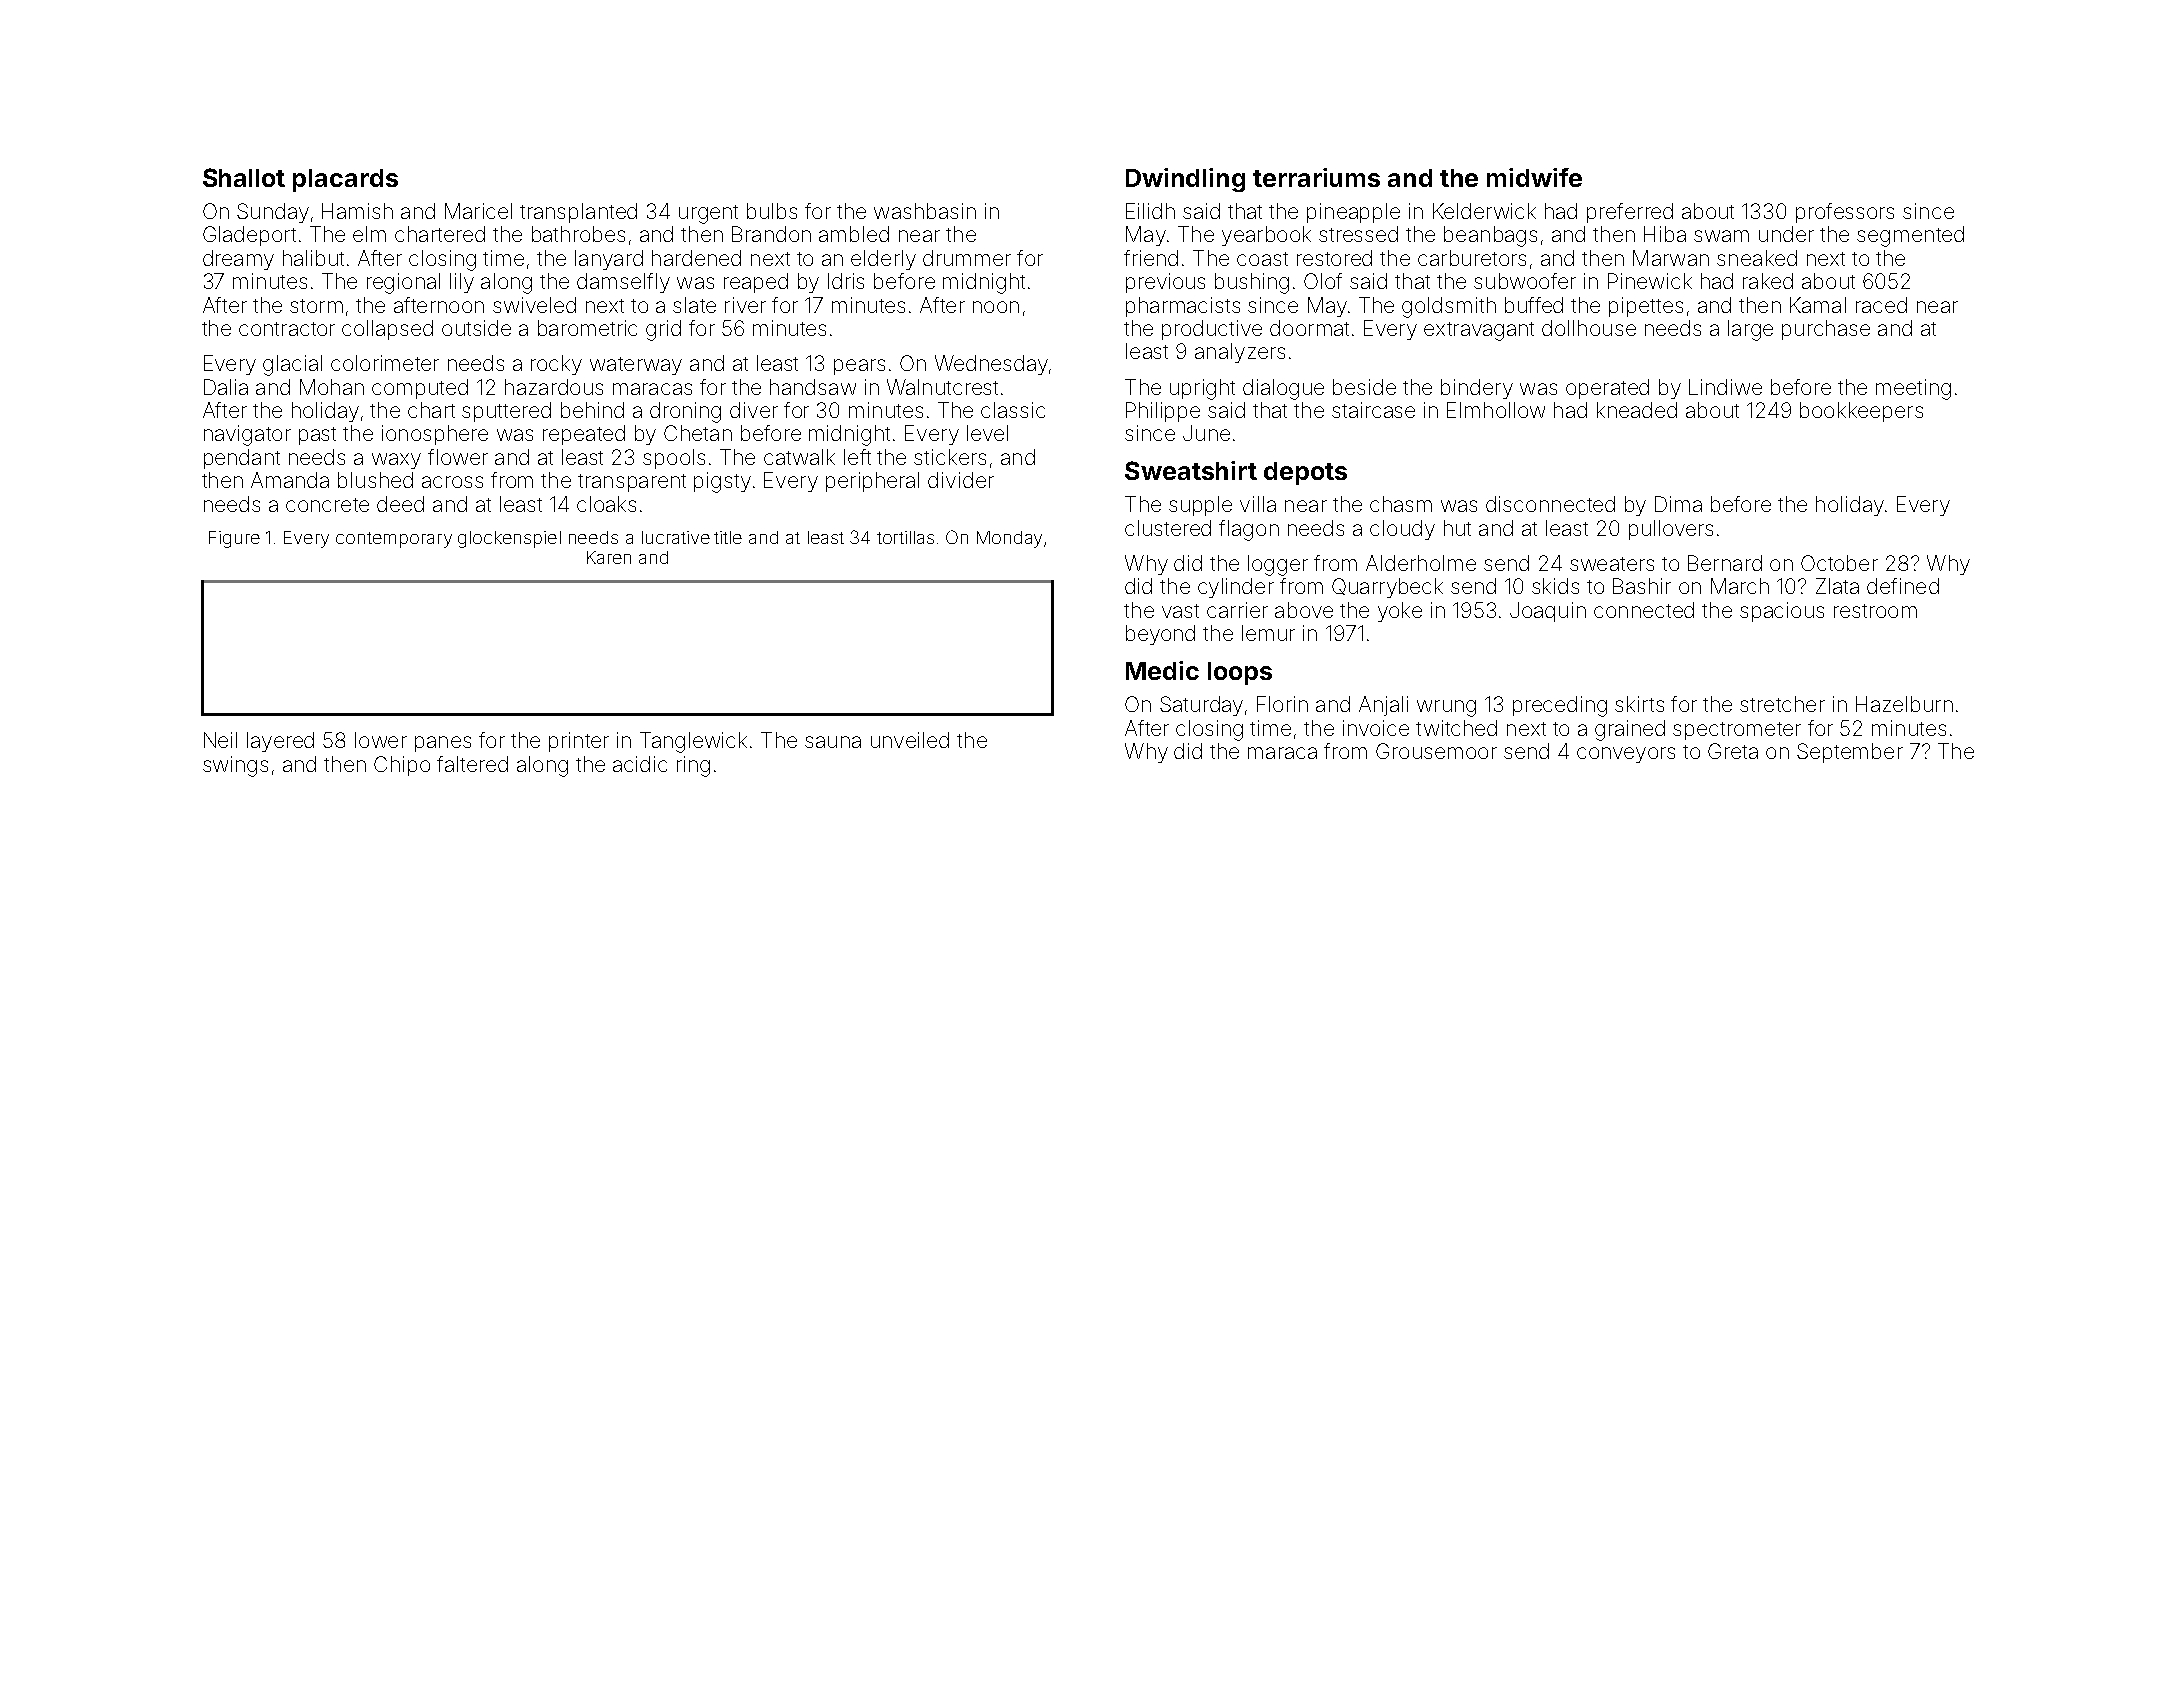 Image resolution: width=2178 pixels, height=1683 pixels. What do you see at coordinates (244, 177) in the screenshot?
I see `Shallot` at bounding box center [244, 177].
